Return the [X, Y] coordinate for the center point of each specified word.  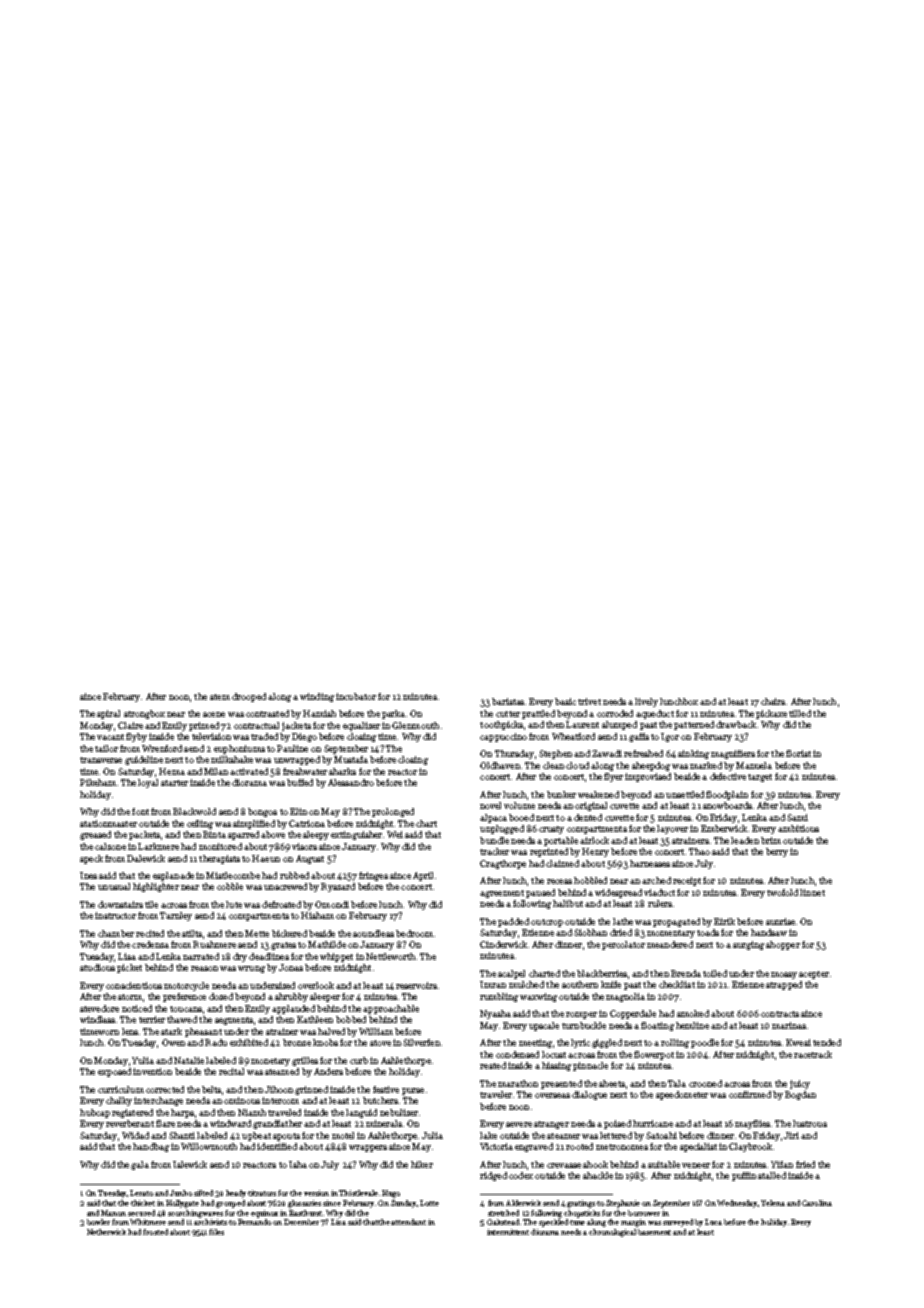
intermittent [508, 1232]
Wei [395, 834]
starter [174, 783]
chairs [773, 701]
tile [151, 904]
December [301, 1222]
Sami [797, 817]
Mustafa [351, 759]
